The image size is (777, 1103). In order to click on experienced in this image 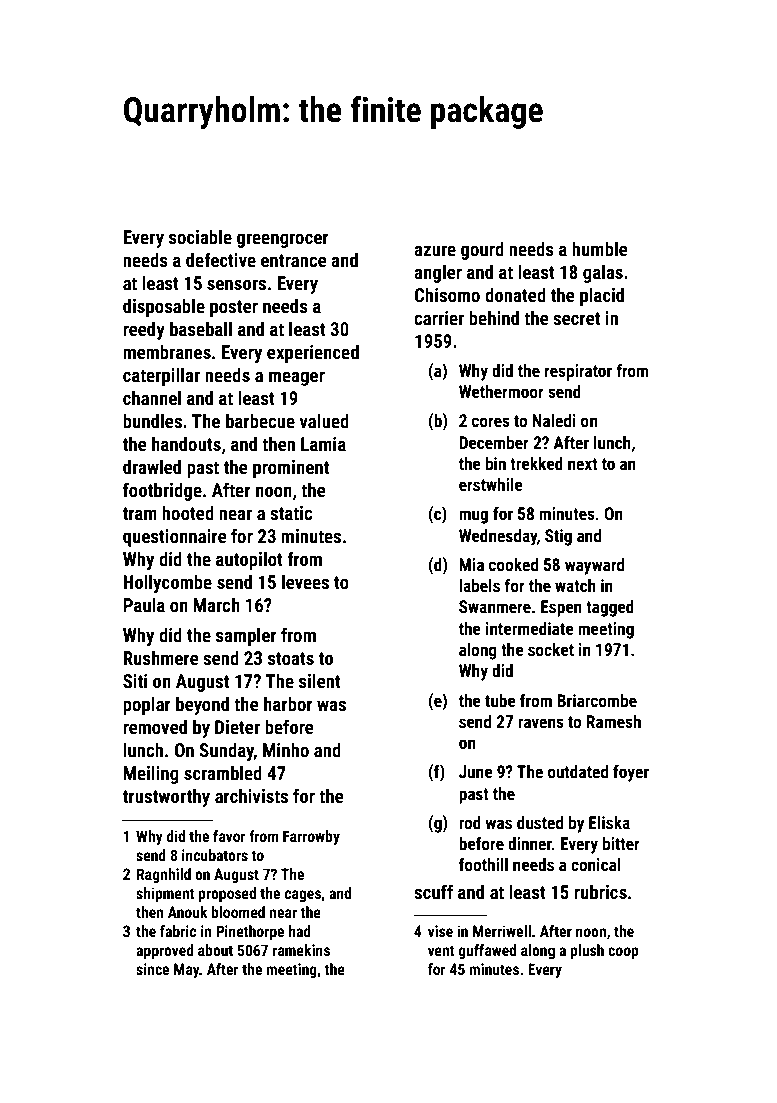, I will do `click(313, 353)`.
